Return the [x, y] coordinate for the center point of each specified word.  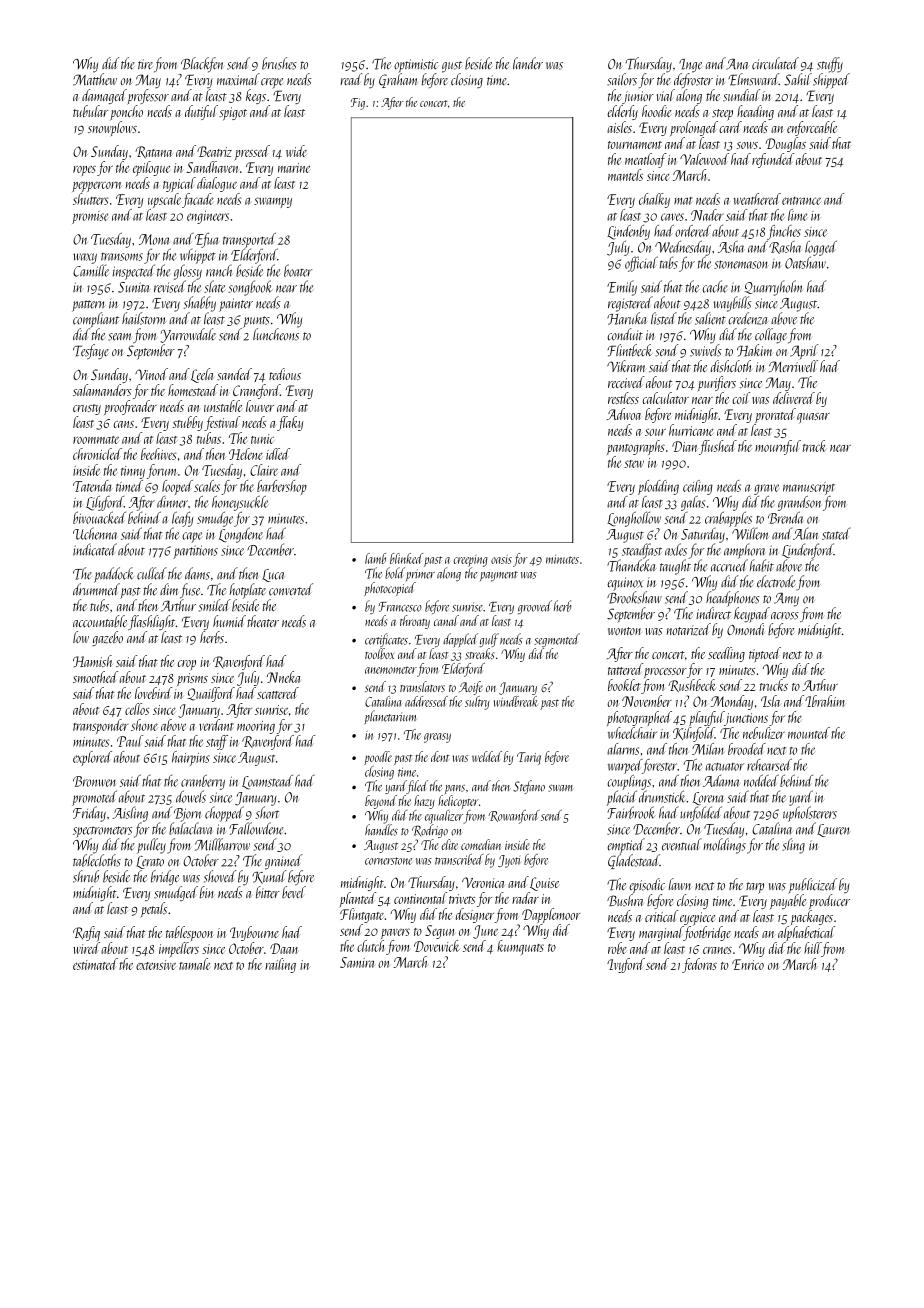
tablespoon [189, 933]
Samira [357, 962]
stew [634, 464]
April [804, 352]
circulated [775, 63]
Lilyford [105, 503]
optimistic [416, 66]
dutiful [201, 112]
